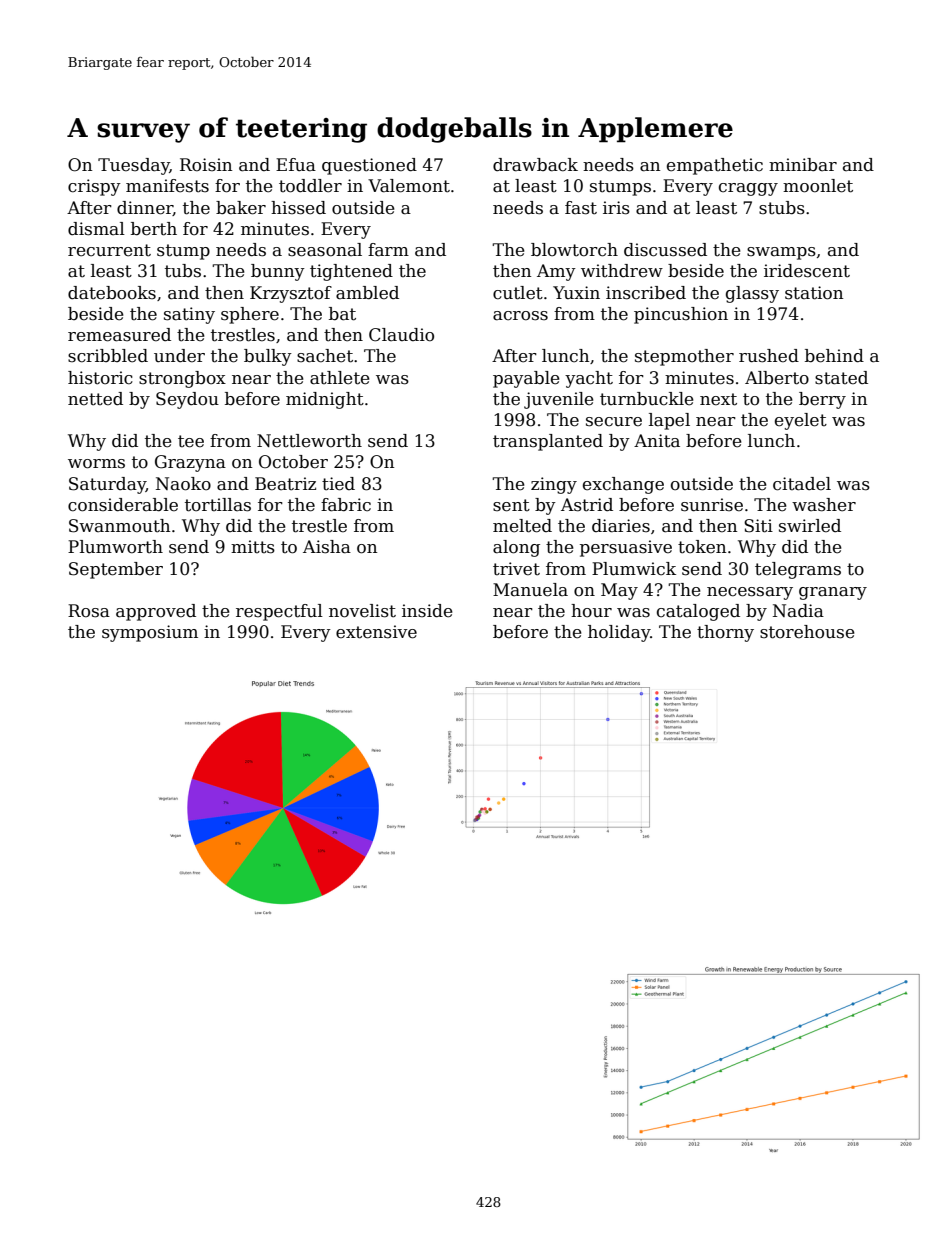 The image size is (952, 1233). Describe the element at coordinates (535, 165) in the screenshot. I see `drawback` at that location.
